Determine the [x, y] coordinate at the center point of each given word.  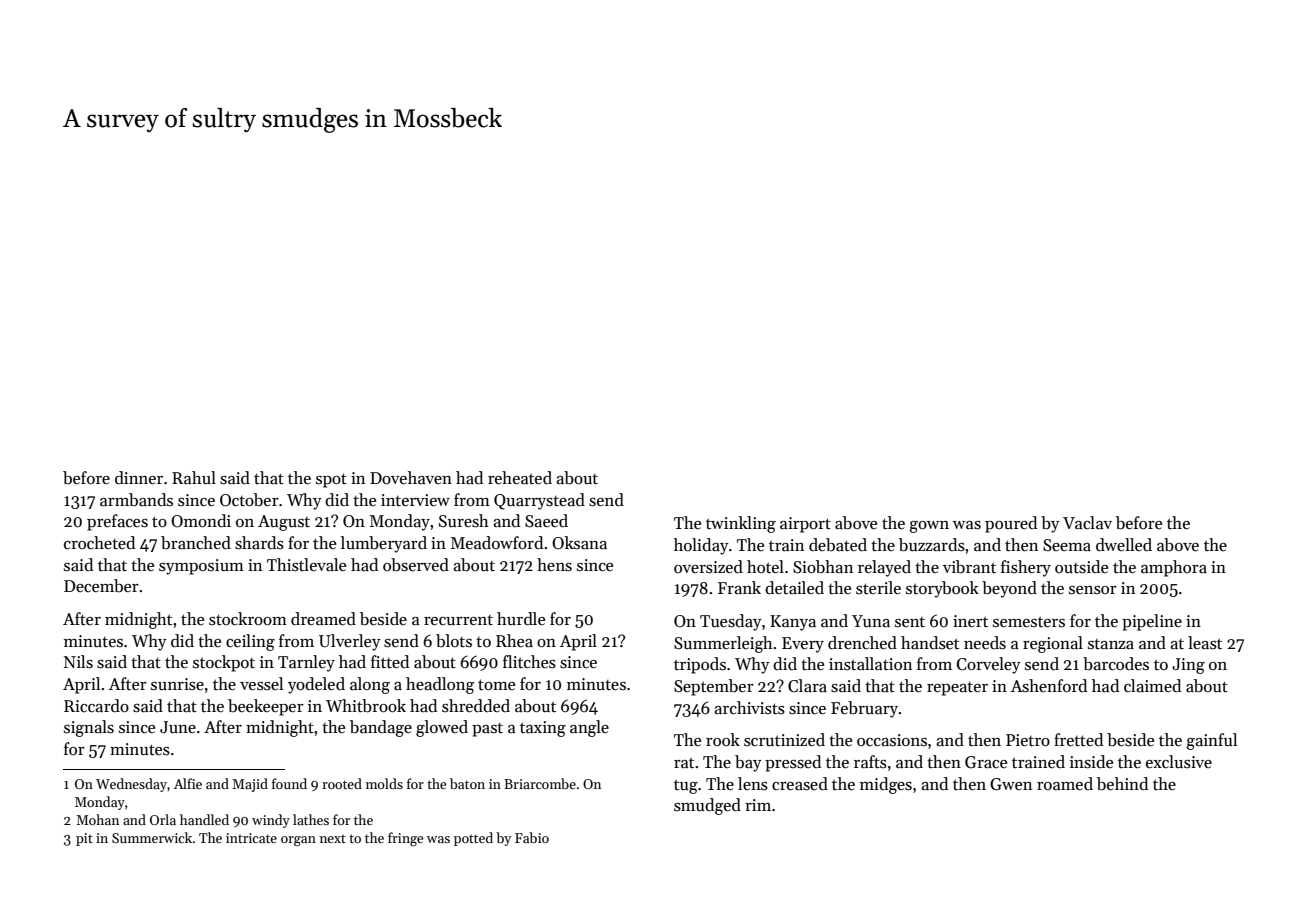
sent [910, 622]
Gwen [1011, 784]
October [249, 500]
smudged [707, 806]
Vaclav [1087, 523]
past [487, 730]
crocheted [99, 543]
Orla [163, 819]
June [178, 727]
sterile [878, 588]
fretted [1078, 740]
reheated [520, 478]
